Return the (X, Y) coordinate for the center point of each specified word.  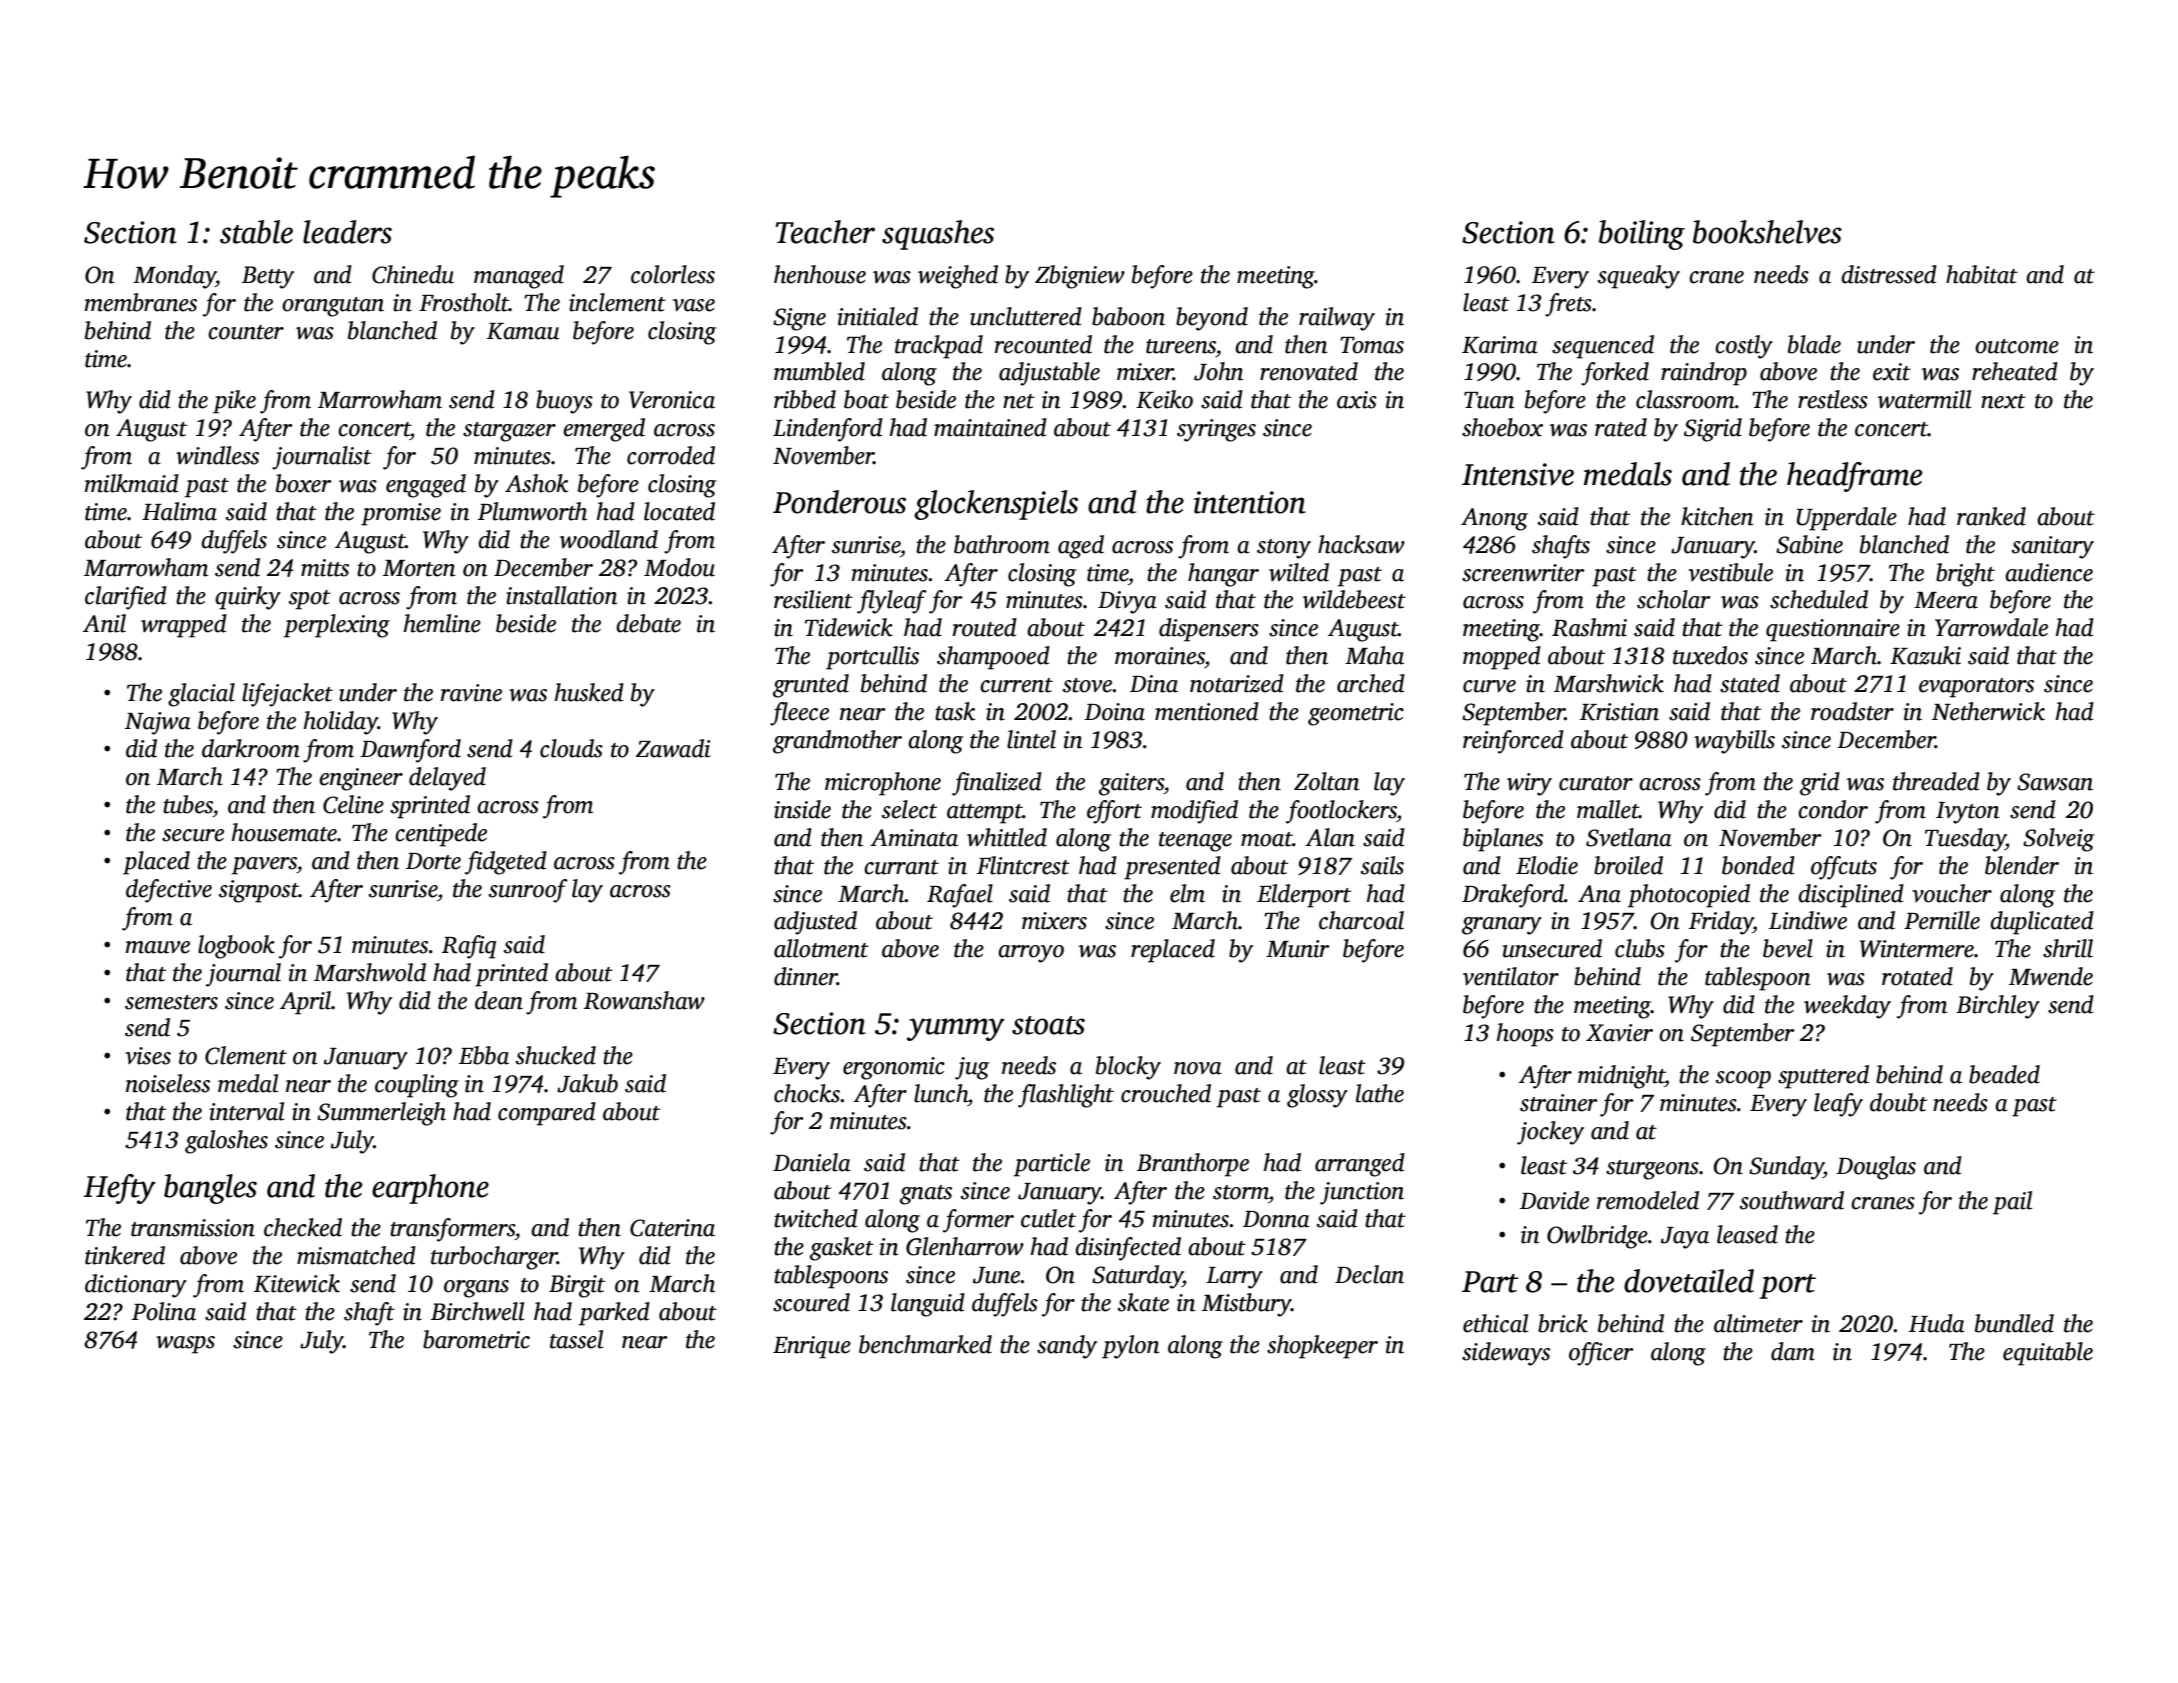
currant (901, 867)
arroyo (1031, 954)
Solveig (2058, 840)
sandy (1067, 1347)
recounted (1043, 344)
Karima (1500, 345)
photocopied (1689, 896)
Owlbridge (1597, 1237)
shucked (556, 1055)
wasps (185, 1345)
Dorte (433, 861)
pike (234, 402)
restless (1833, 399)
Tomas (1372, 345)
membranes (141, 302)
